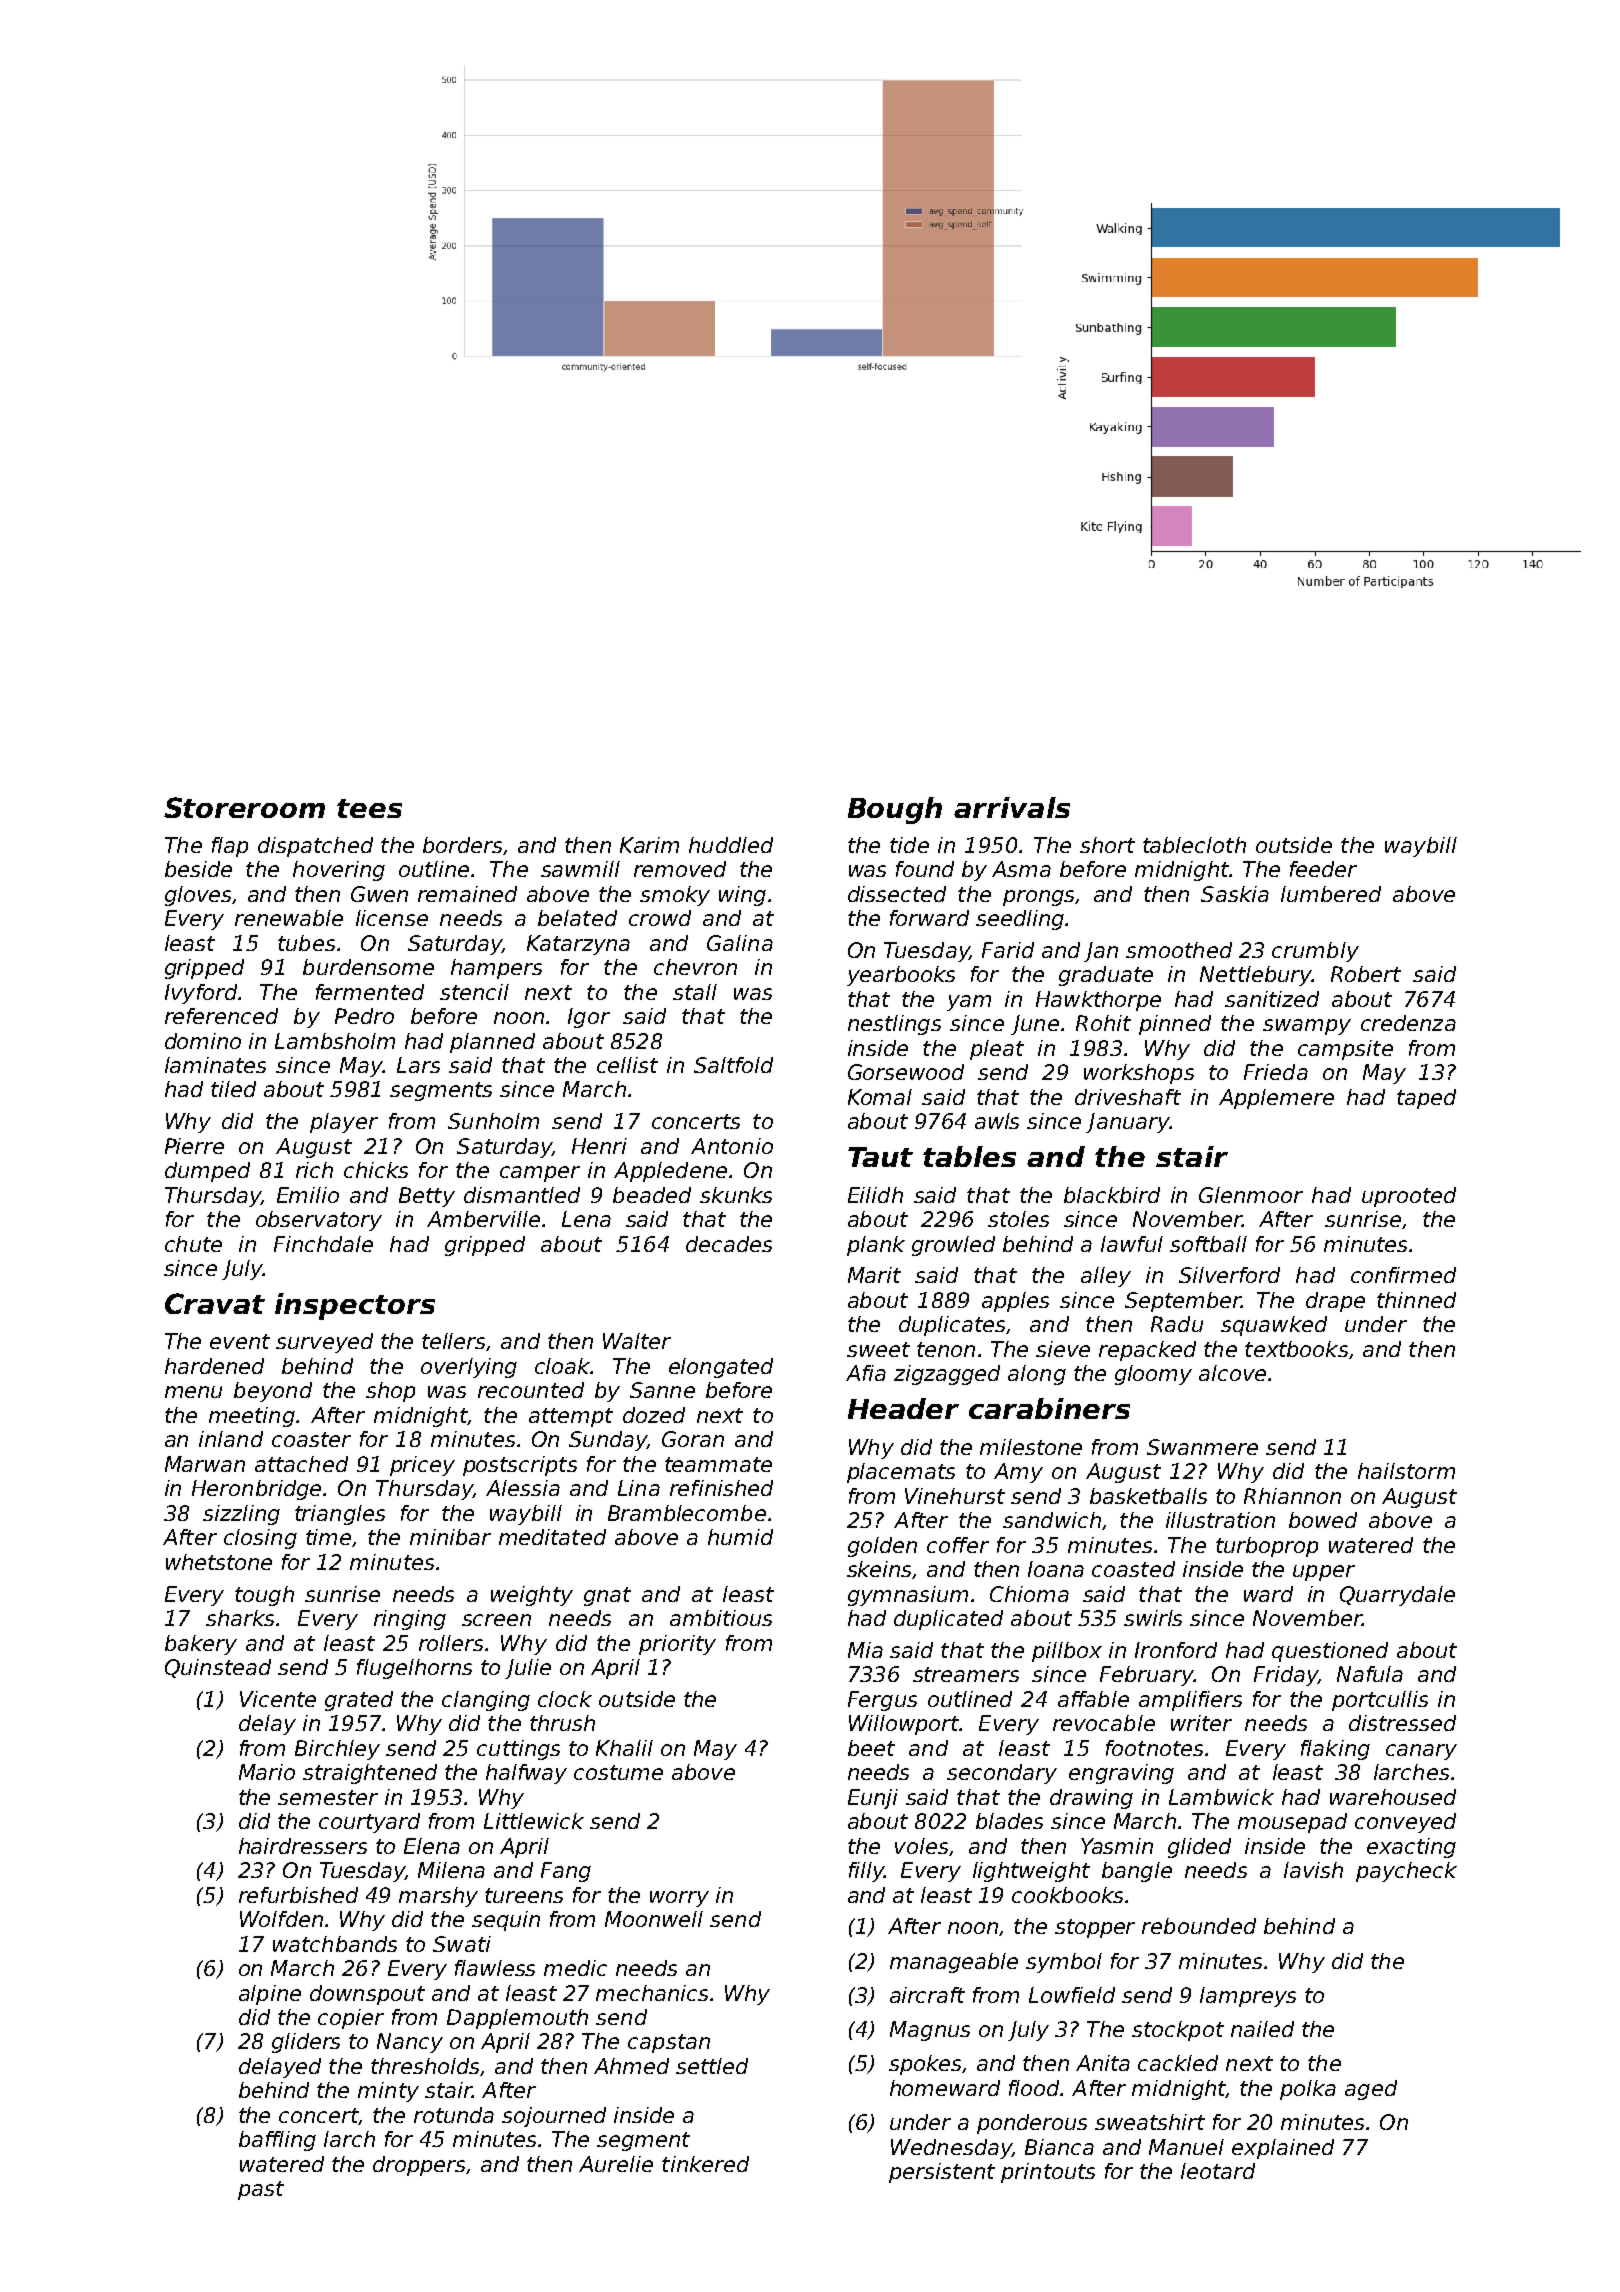  What do you see at coordinates (906, 1072) in the page?
I see `Gorsewood` at bounding box center [906, 1072].
